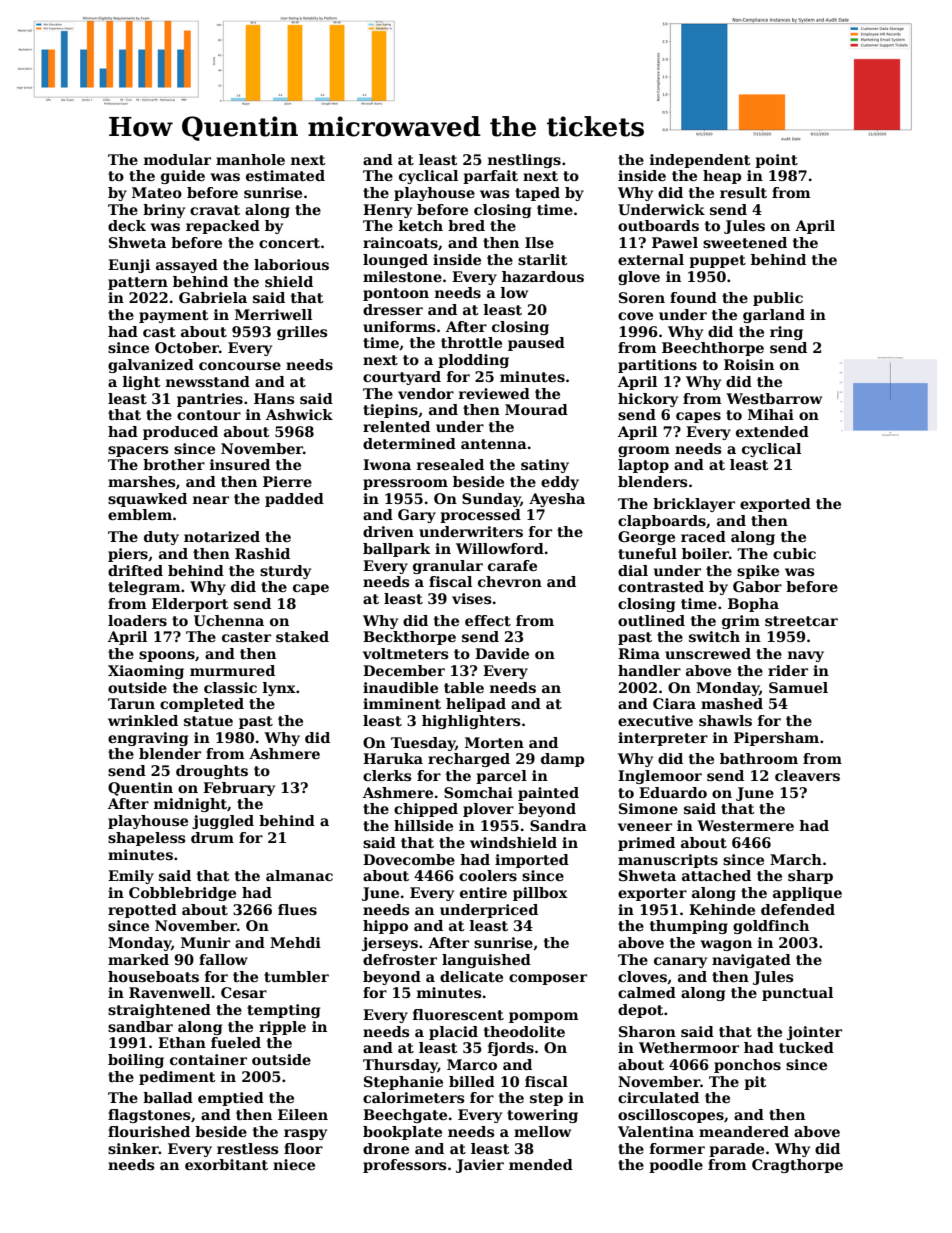  I want to click on Xiaoming, so click(146, 672).
